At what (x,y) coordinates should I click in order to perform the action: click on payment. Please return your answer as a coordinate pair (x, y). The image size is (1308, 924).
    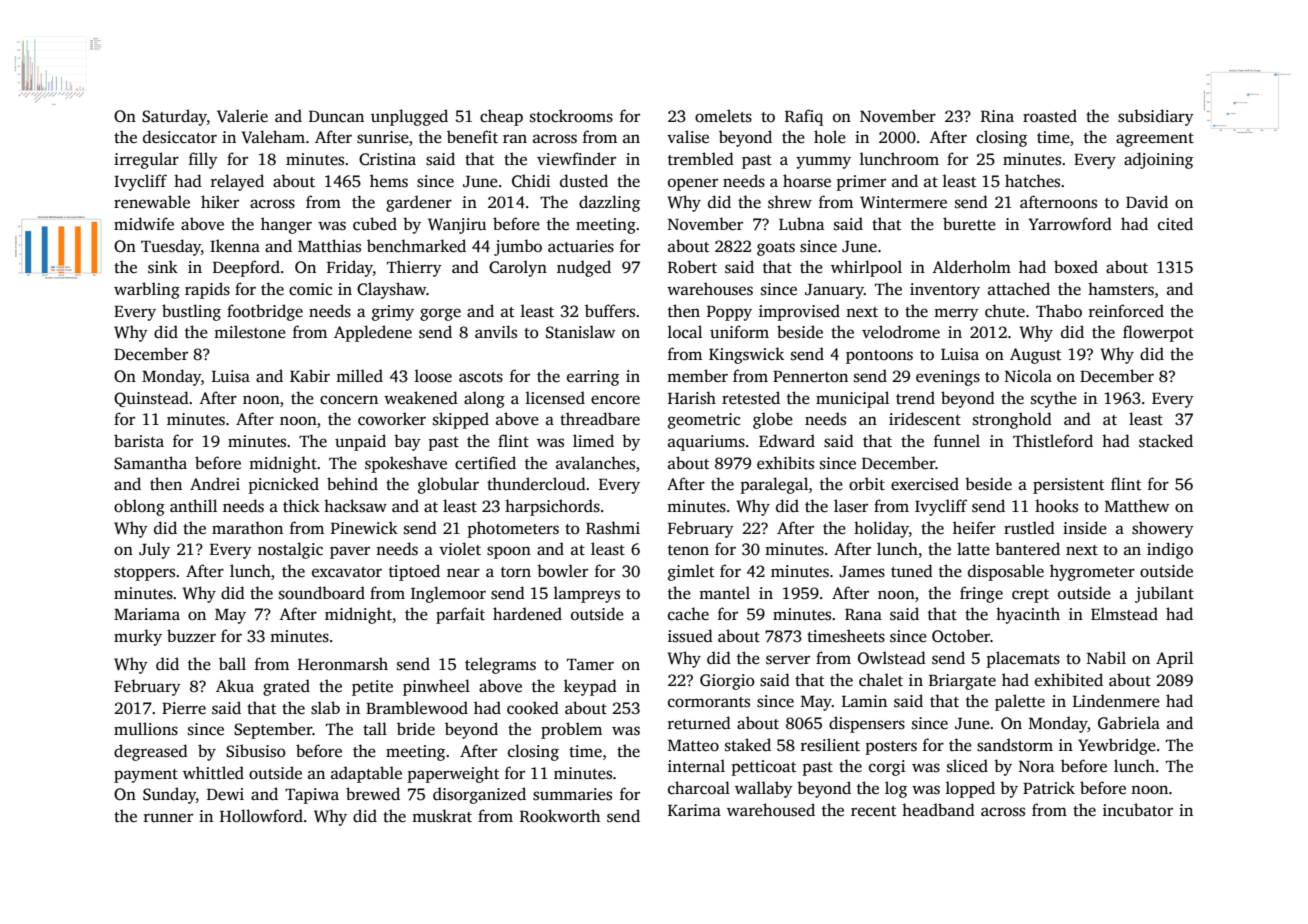
    Looking at the image, I should click on (146, 776).
